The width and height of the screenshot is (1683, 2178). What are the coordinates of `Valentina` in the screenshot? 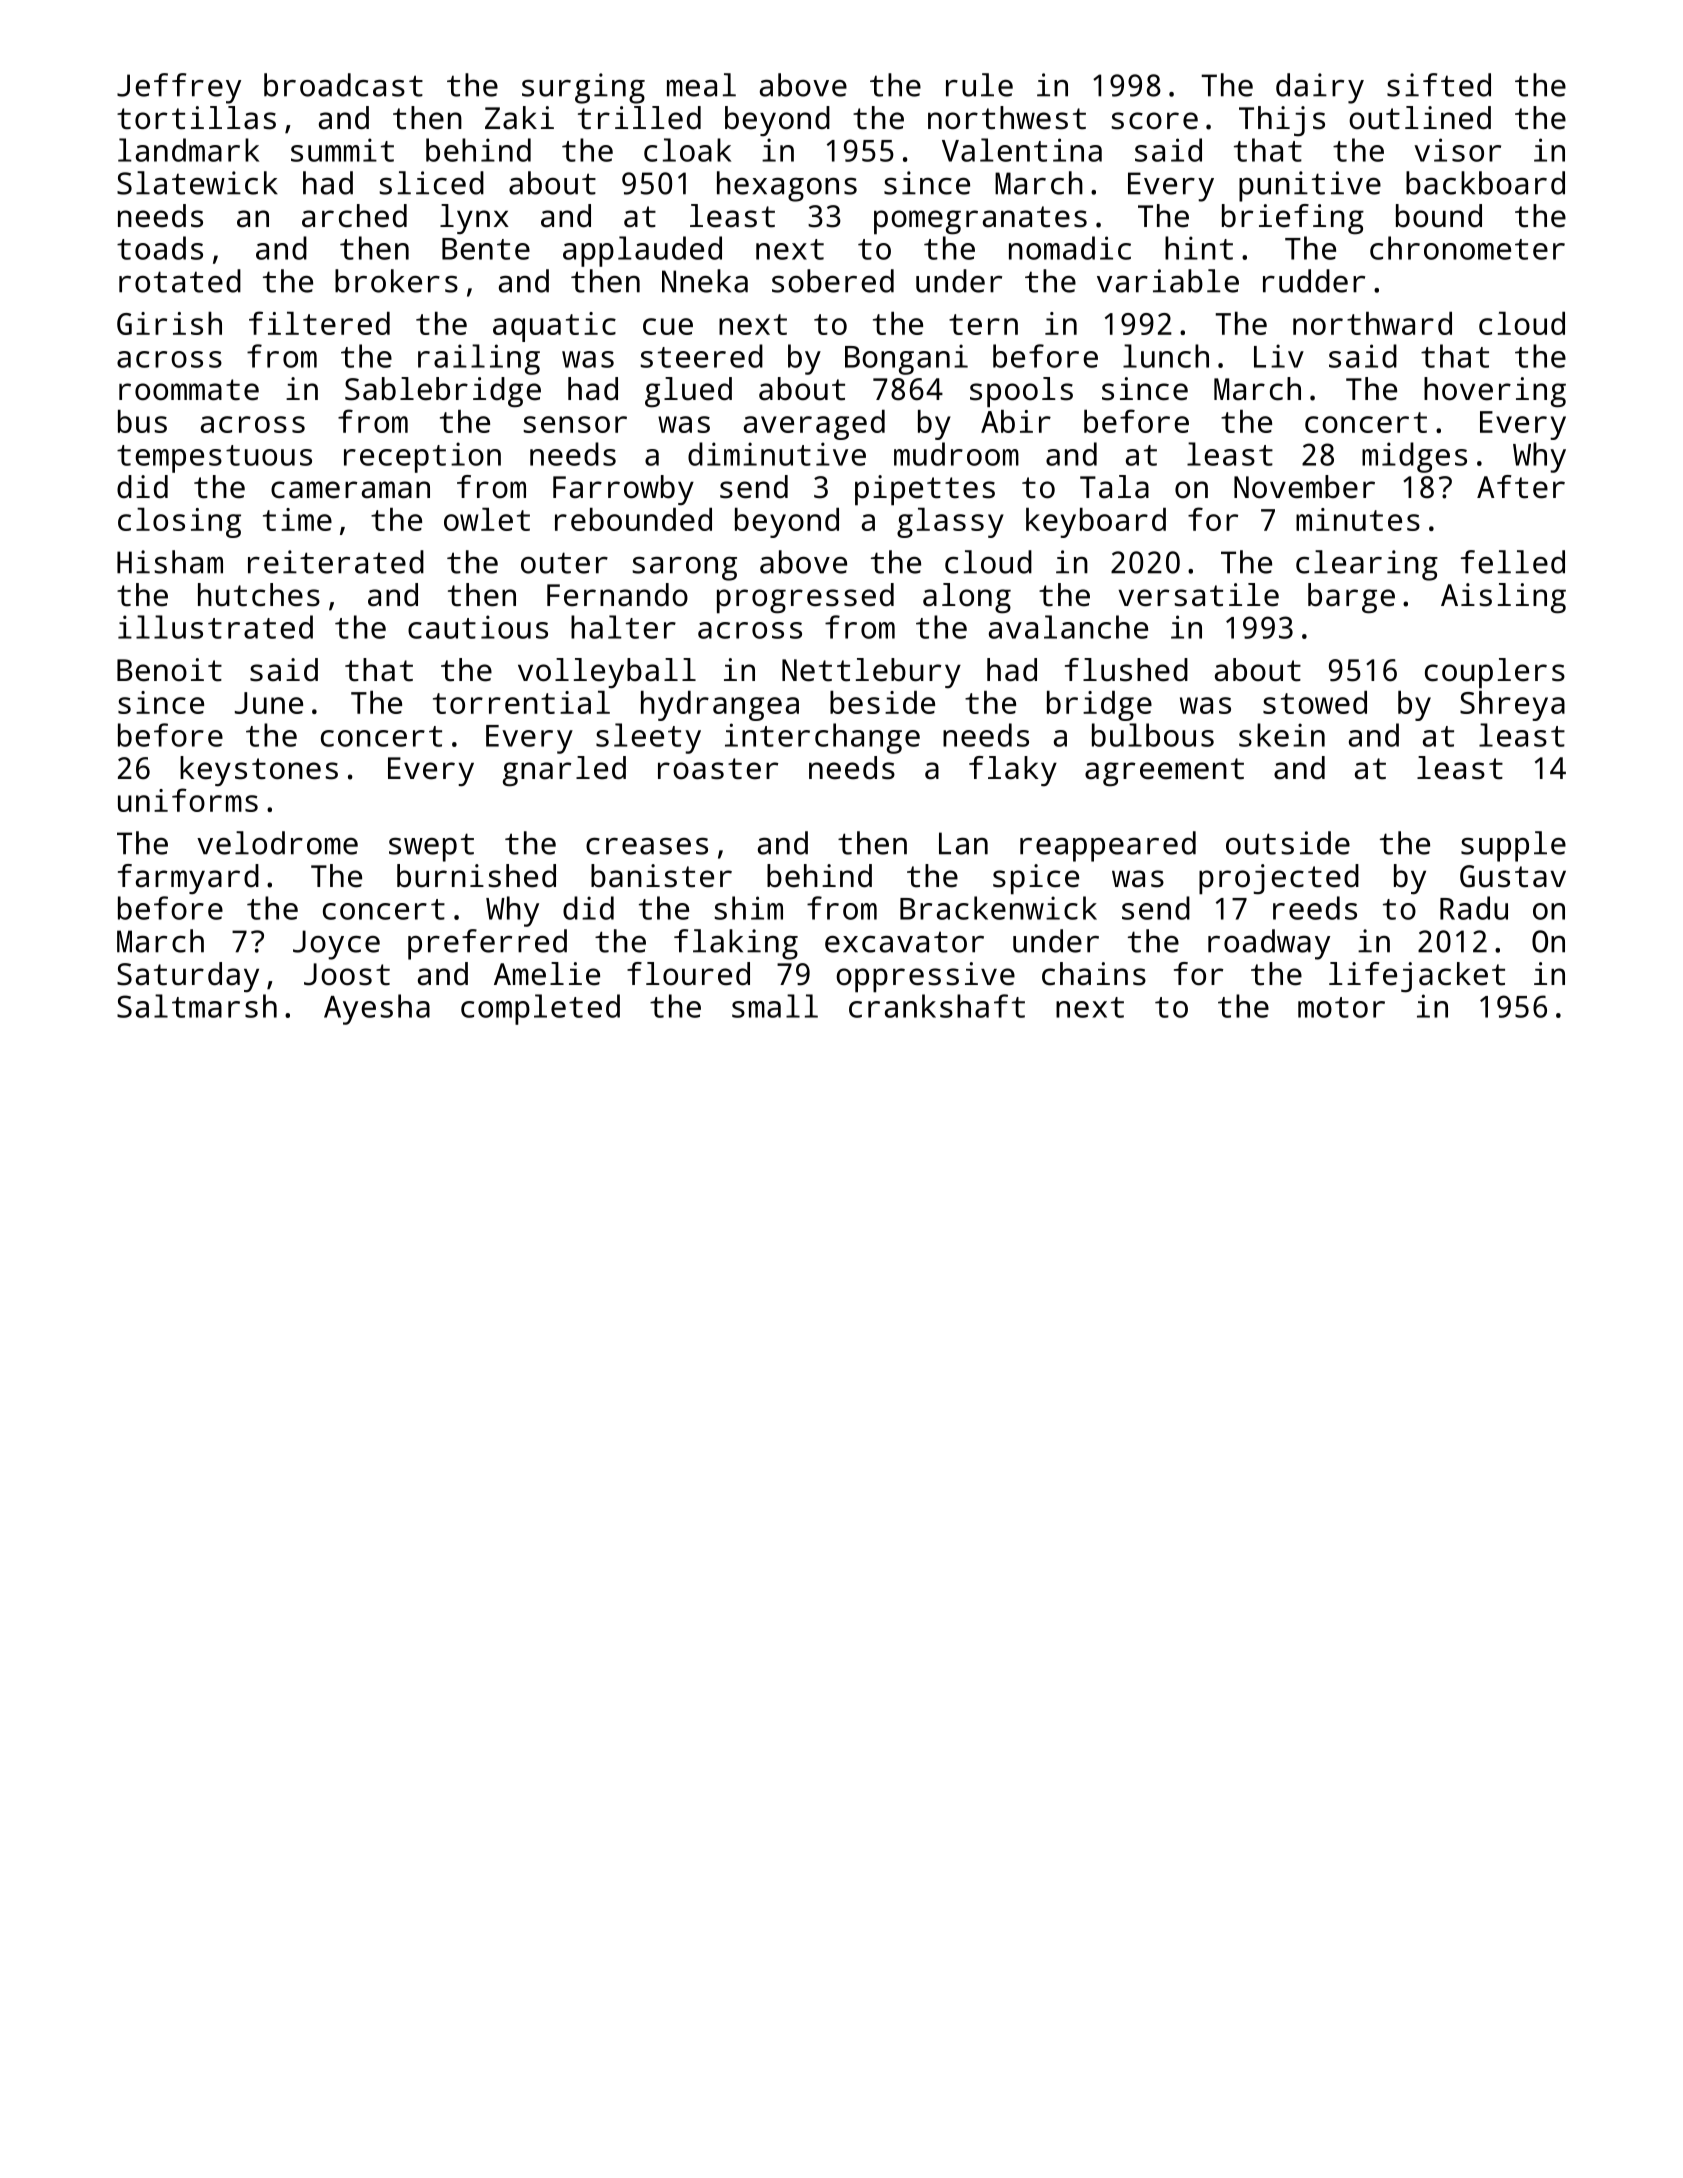 It's located at (1022, 150).
